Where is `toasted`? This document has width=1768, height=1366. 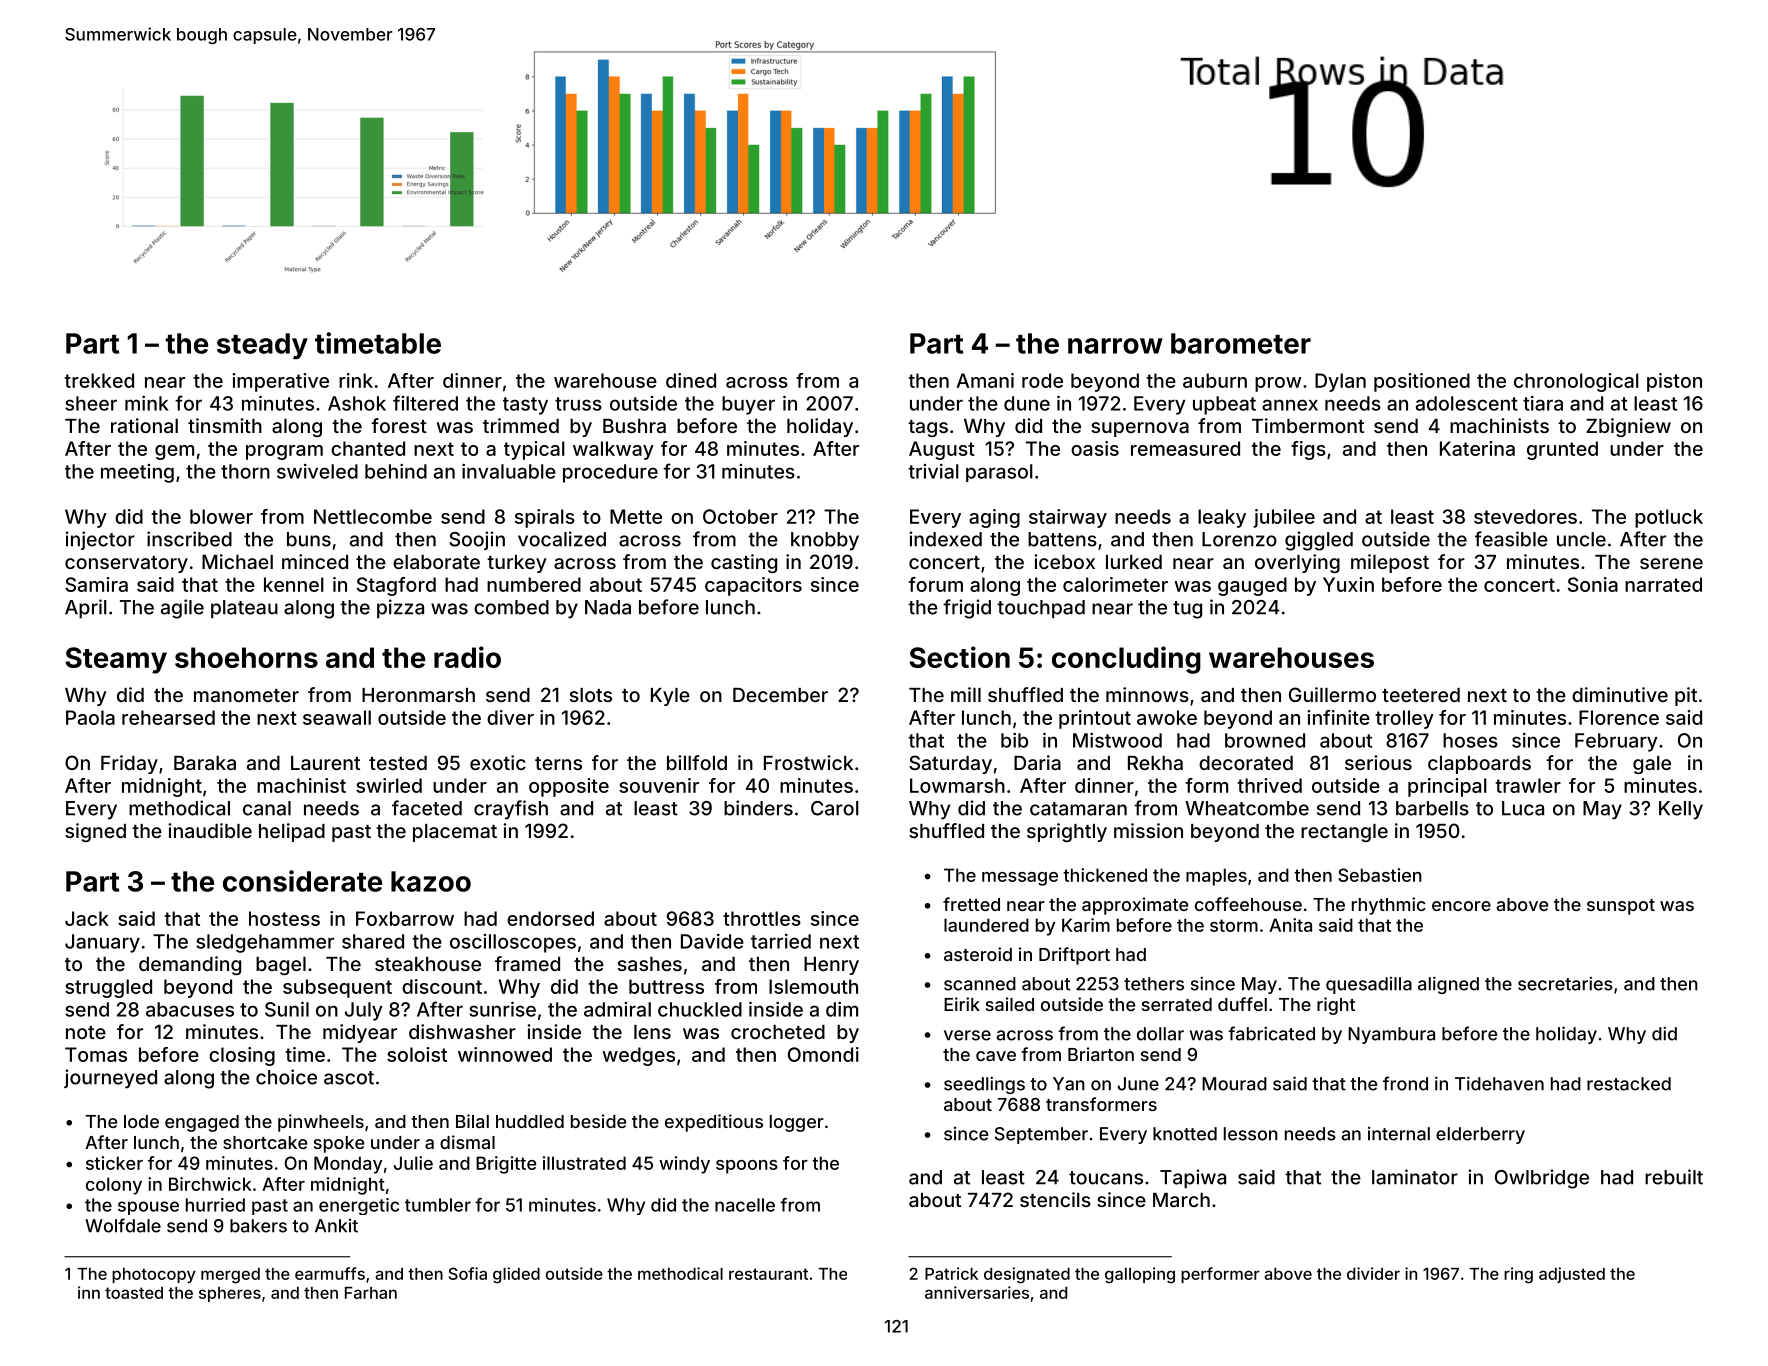 toasted is located at coordinates (134, 1293).
